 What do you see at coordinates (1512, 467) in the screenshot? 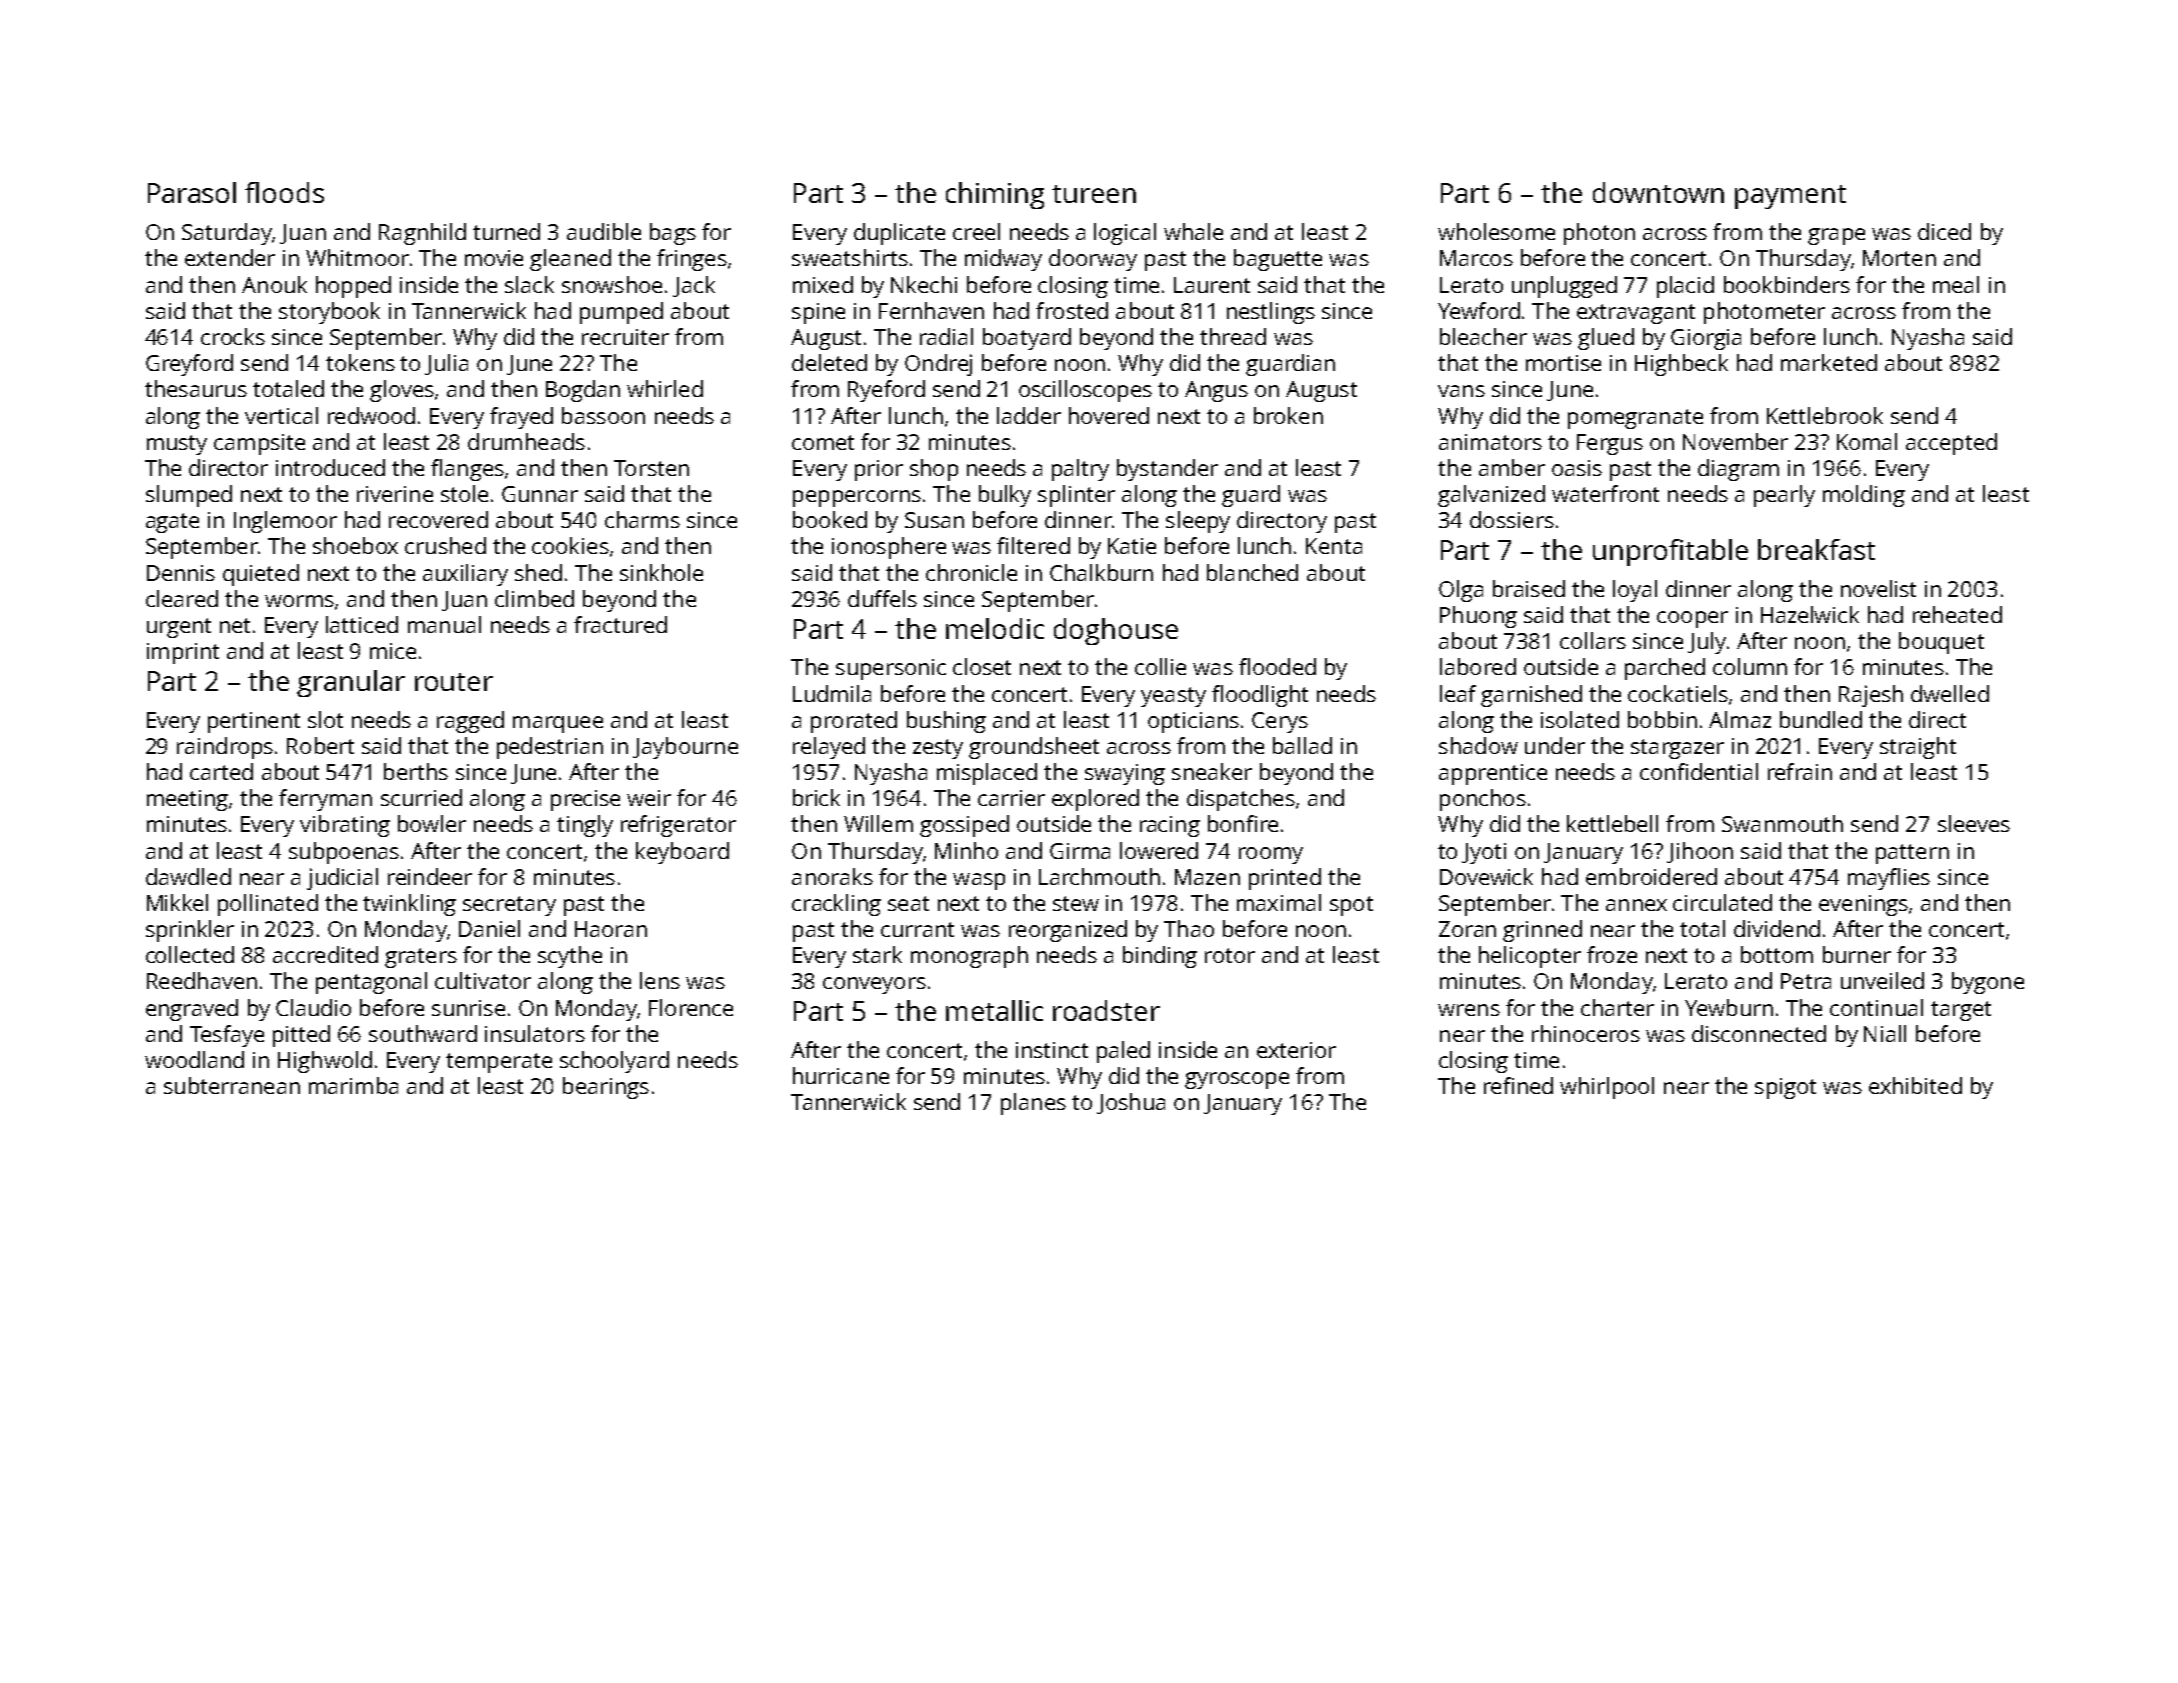
I see `amber` at bounding box center [1512, 467].
